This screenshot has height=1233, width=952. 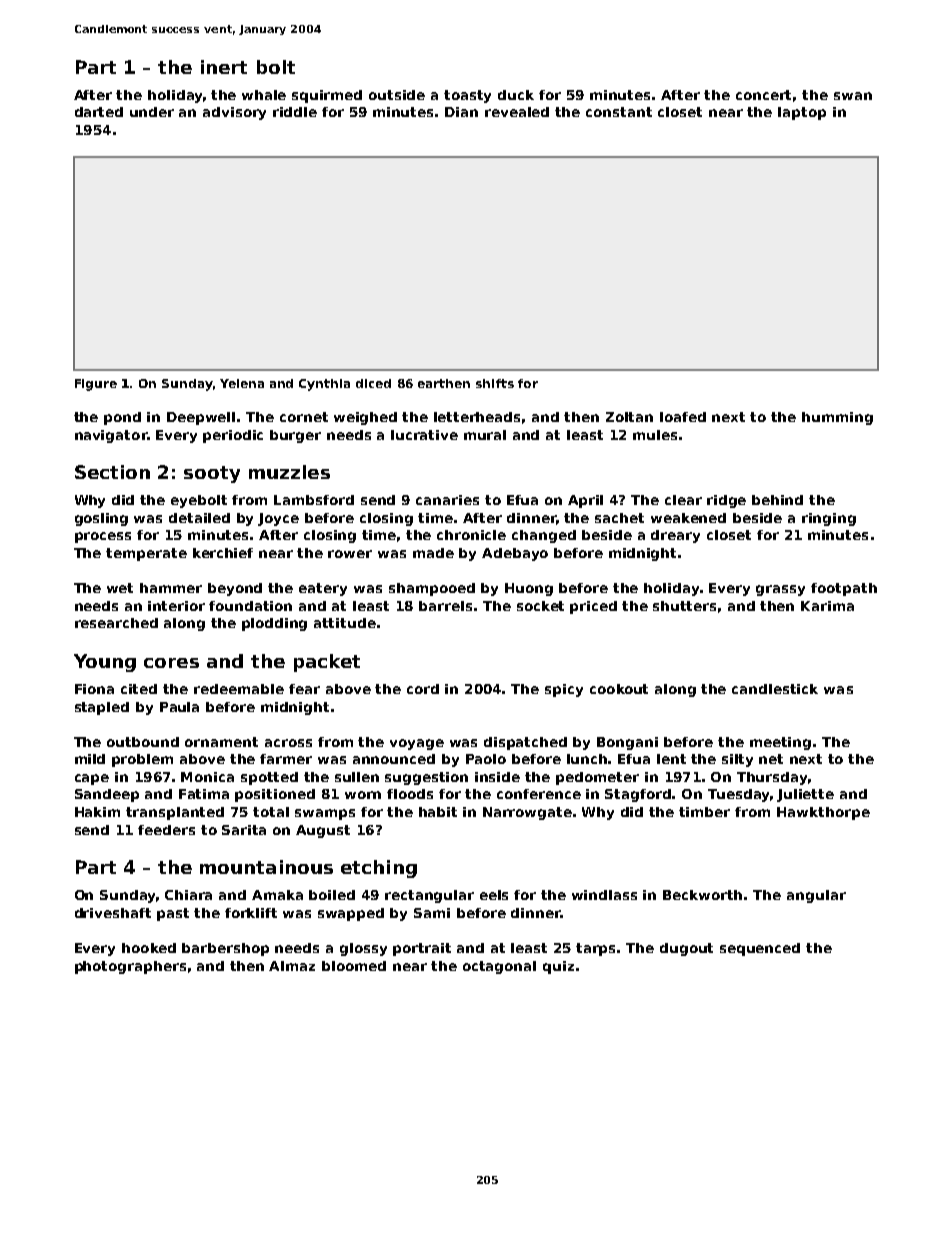 What do you see at coordinates (266, 867) in the screenshot?
I see `mountainous` at bounding box center [266, 867].
